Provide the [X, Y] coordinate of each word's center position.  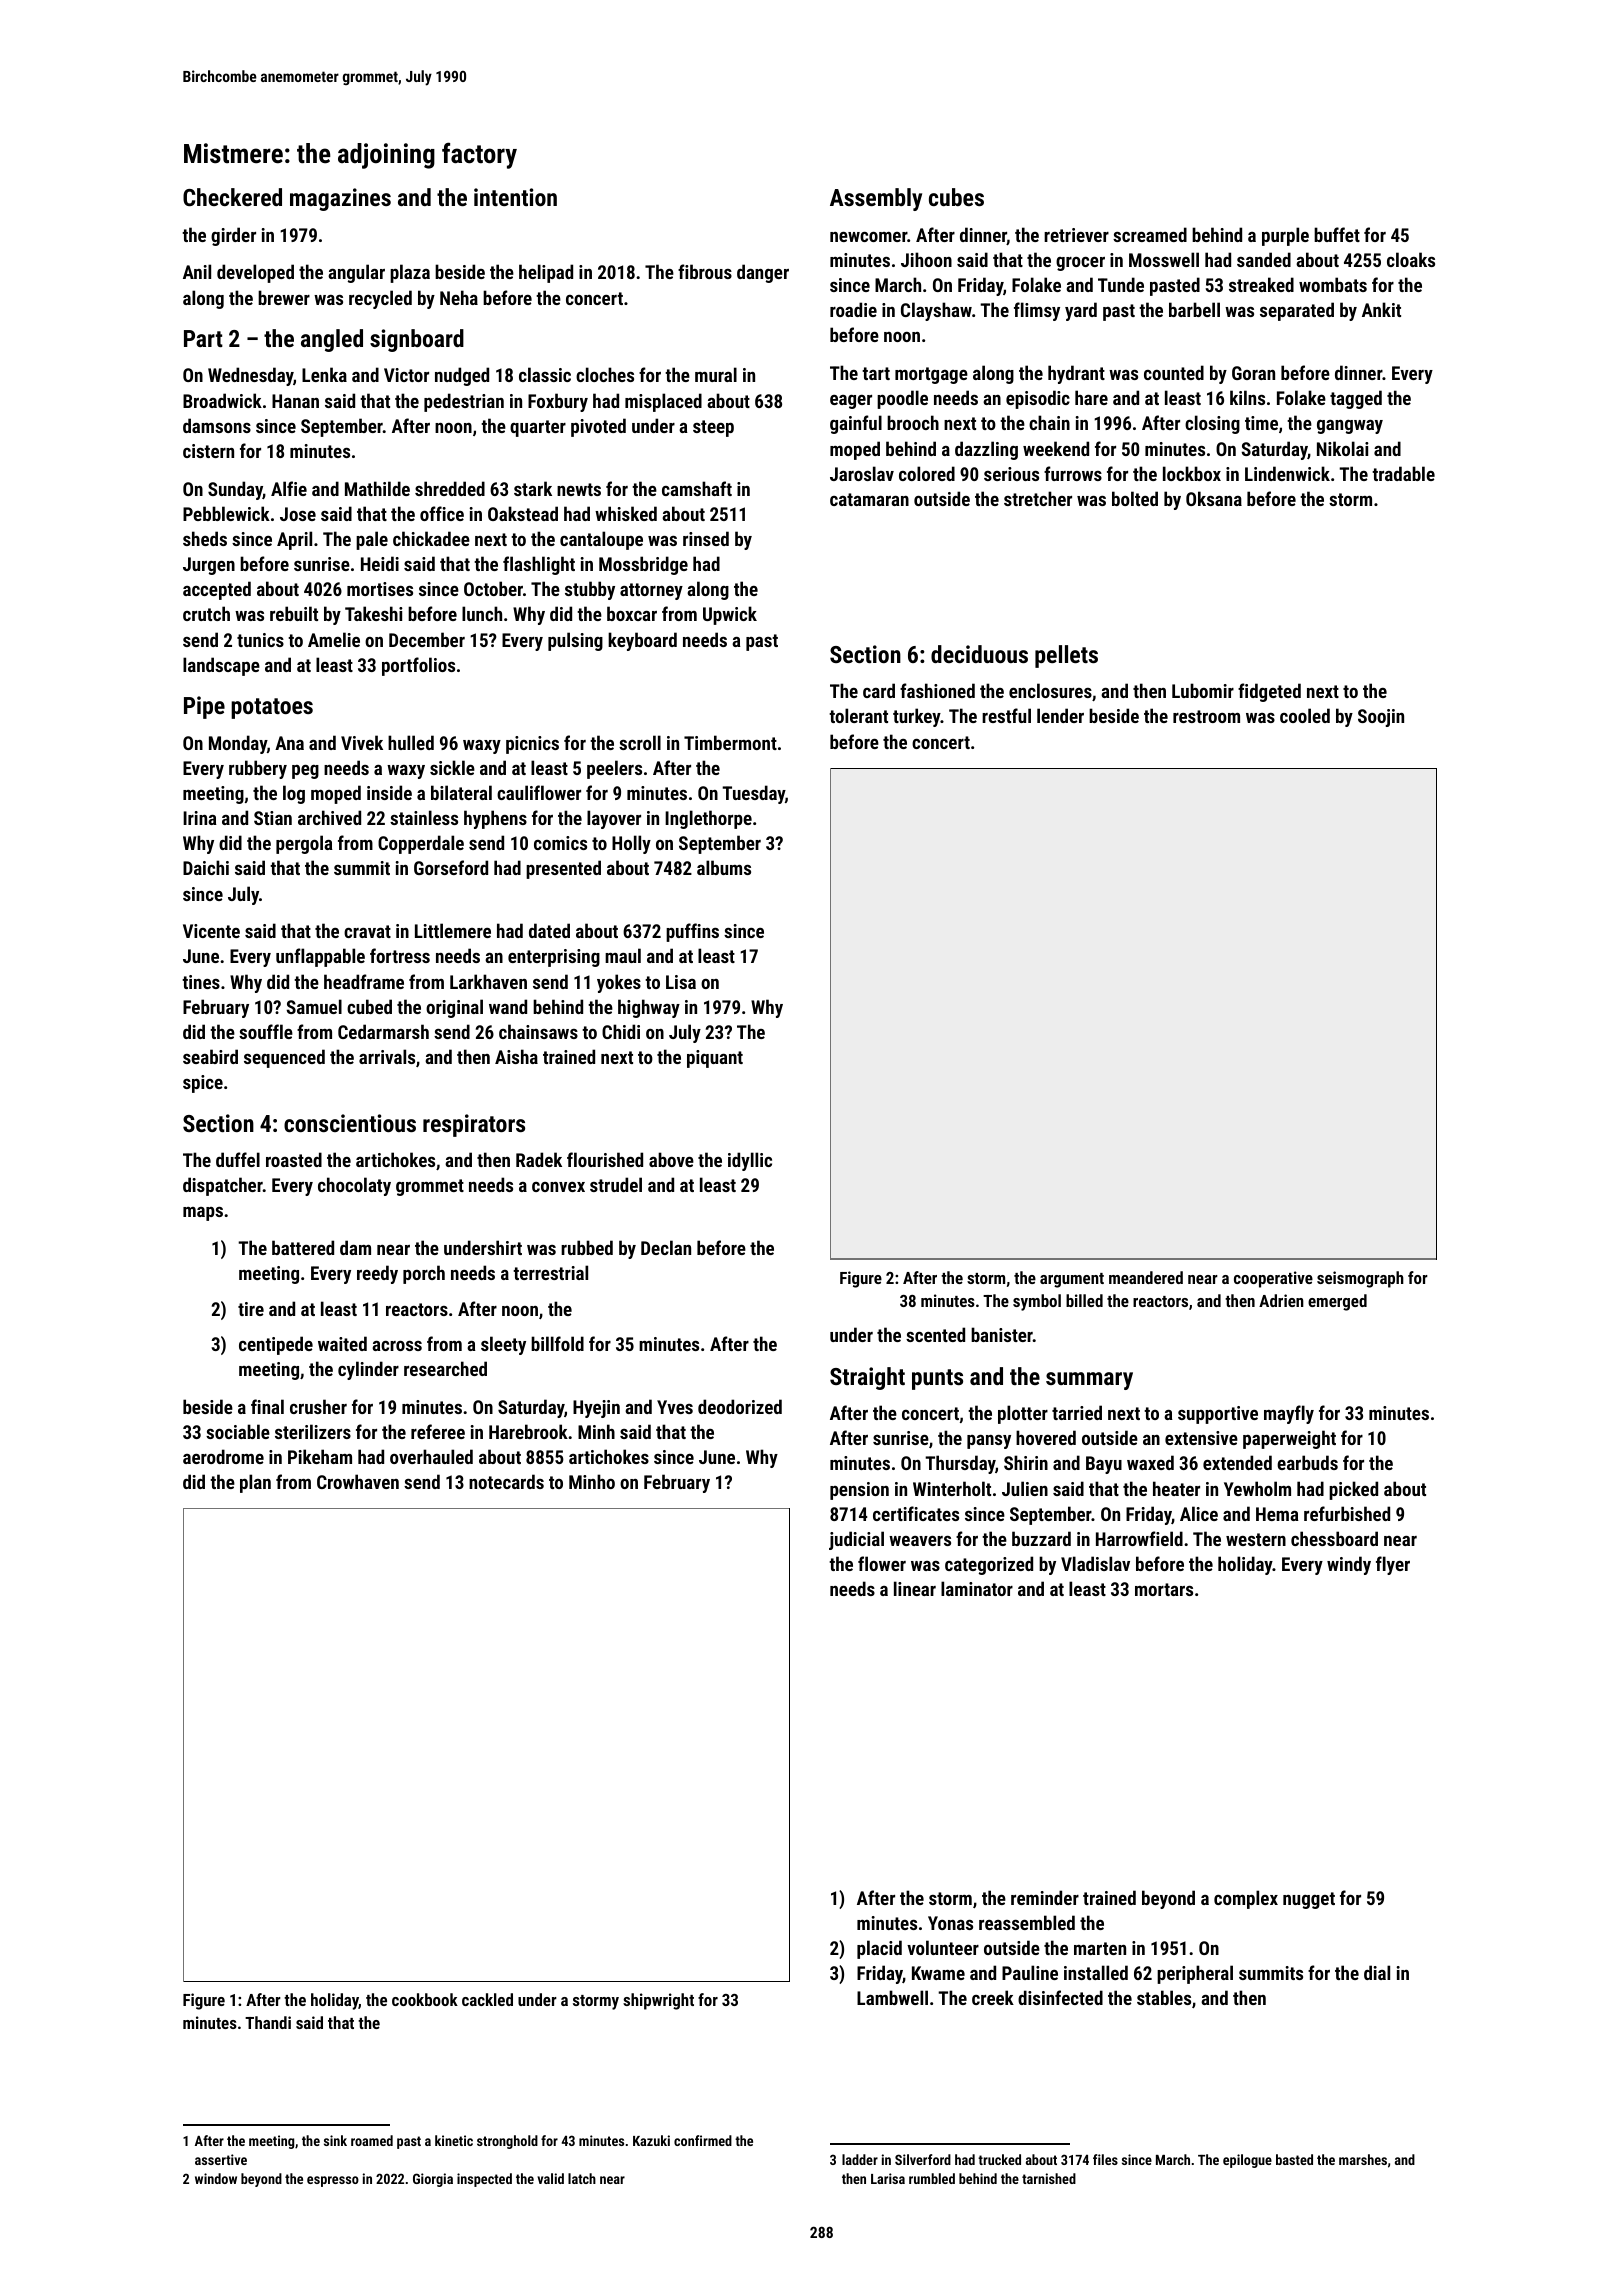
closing [1212, 424]
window [216, 2178]
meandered [1146, 1277]
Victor [406, 375]
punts [937, 1379]
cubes [956, 197]
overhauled [431, 1456]
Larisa [888, 2178]
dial [1377, 1972]
